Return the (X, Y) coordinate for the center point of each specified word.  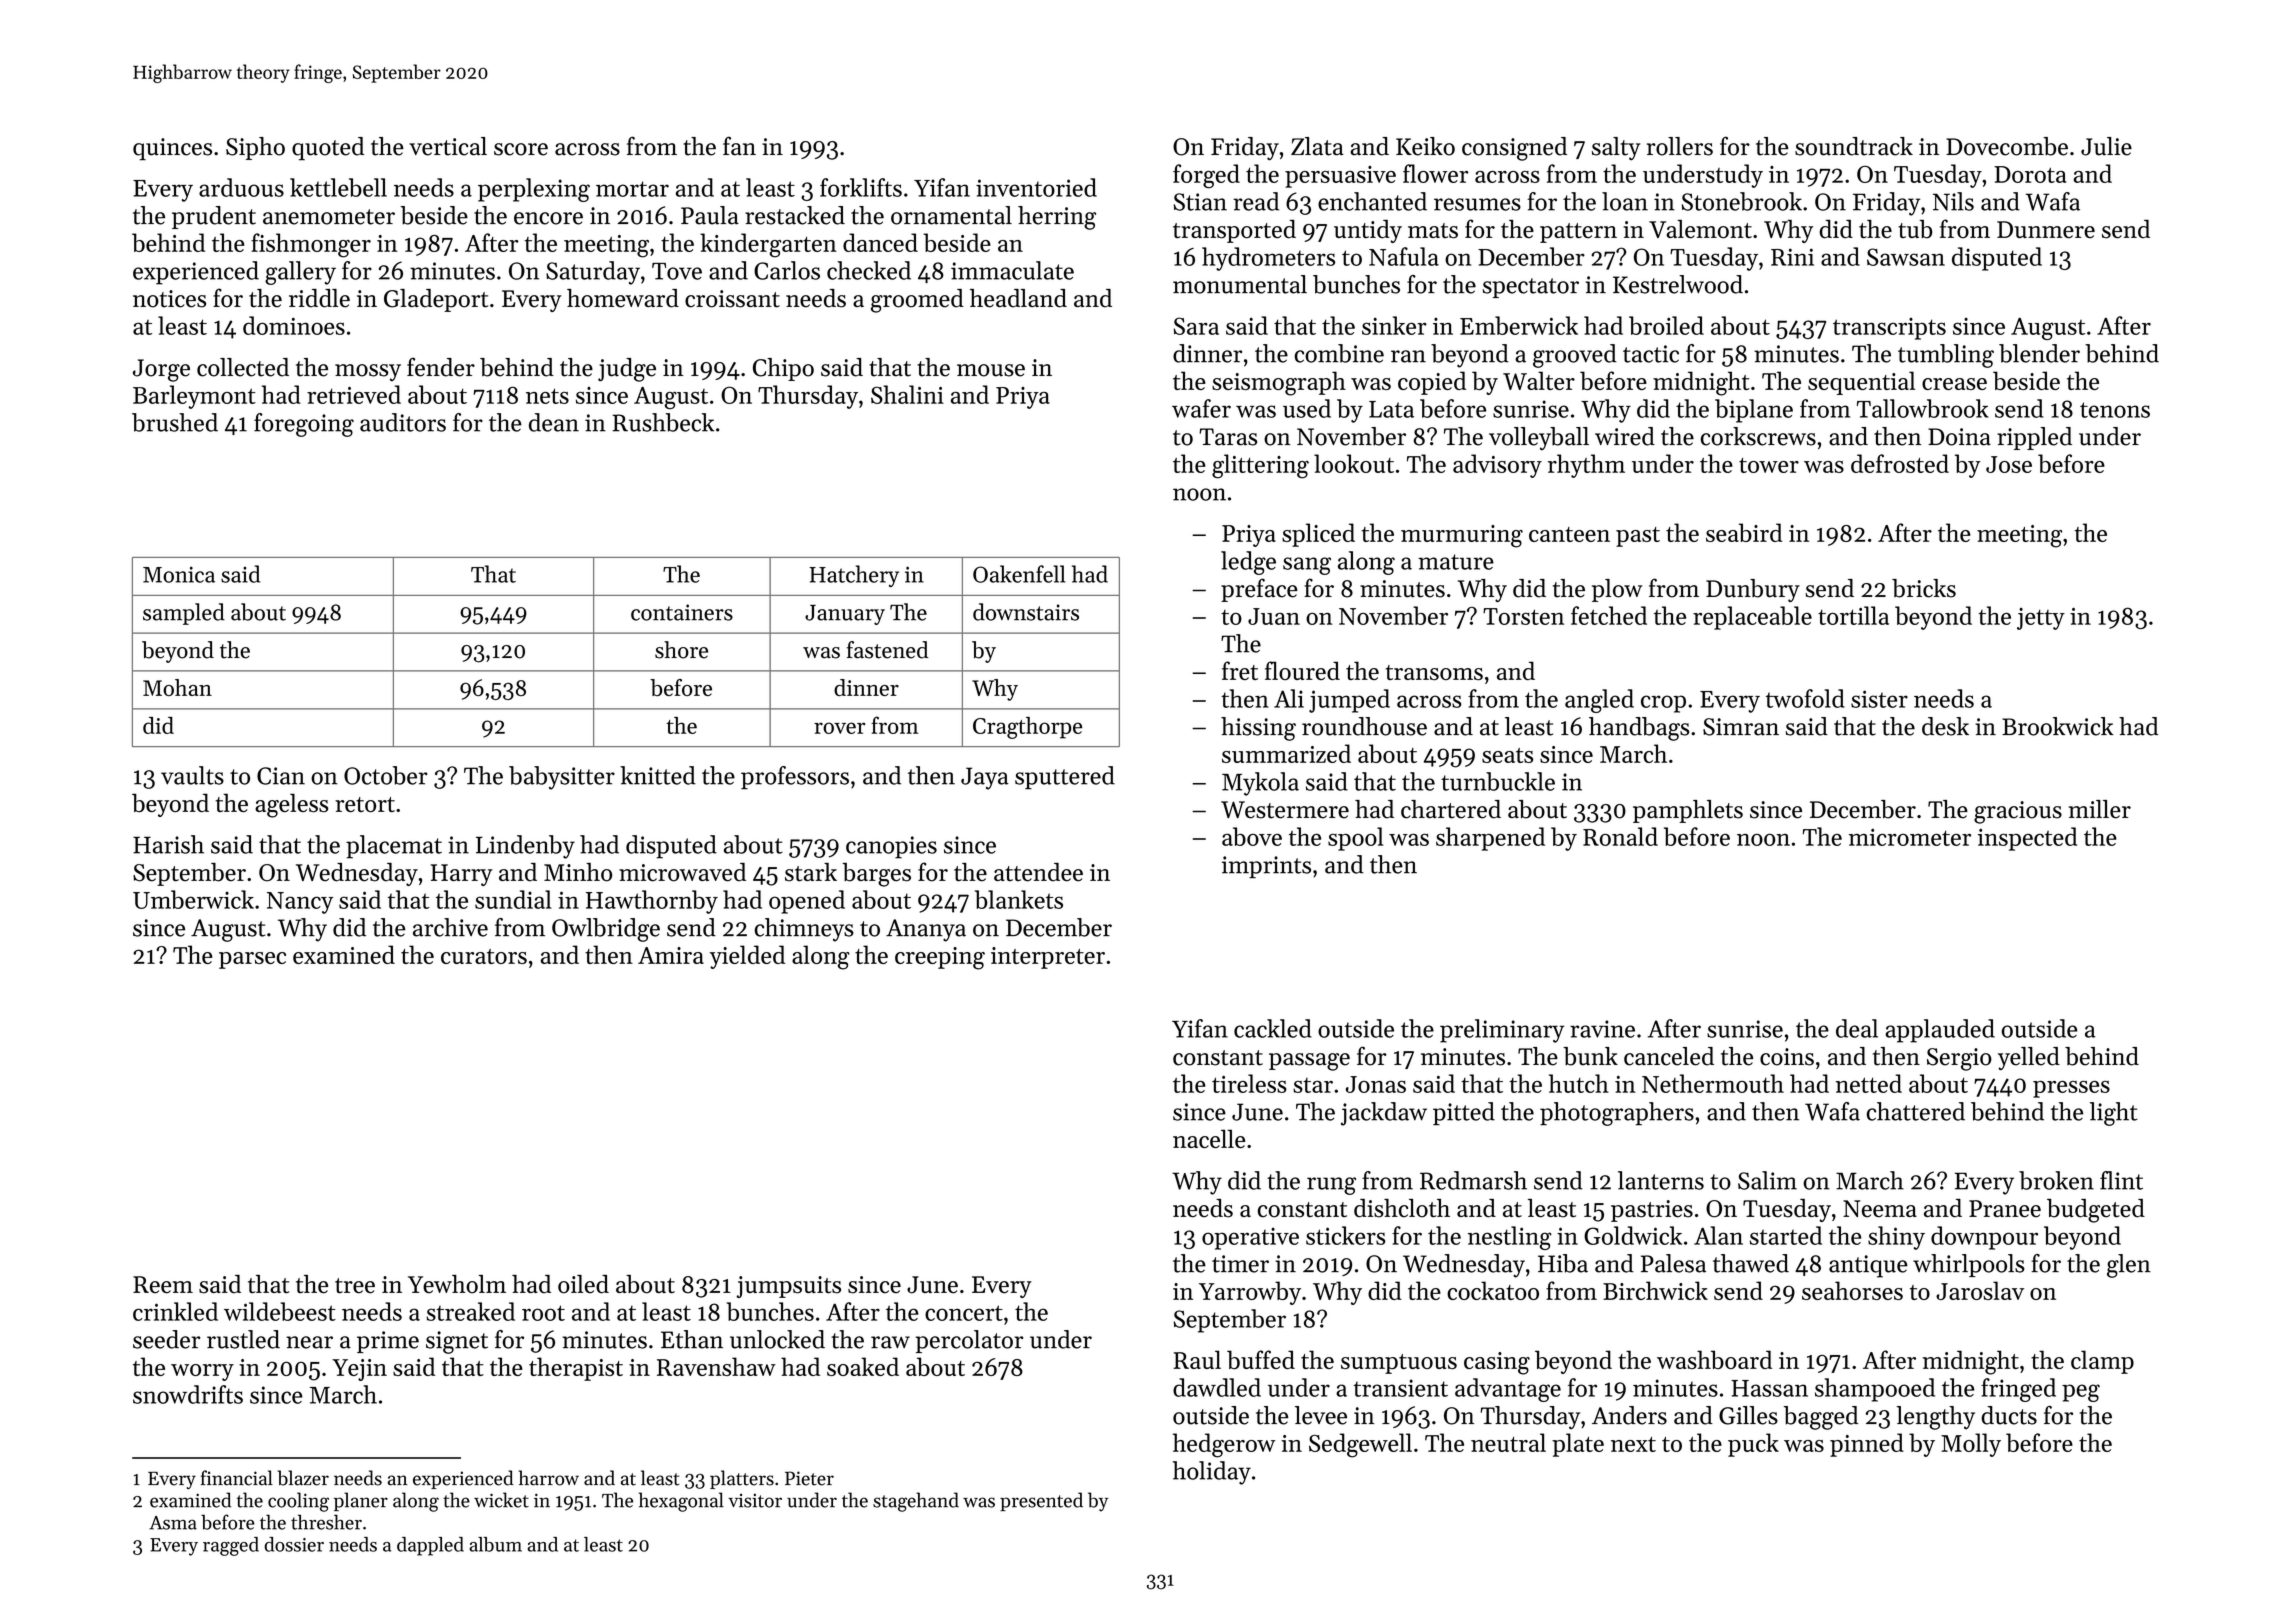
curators (484, 956)
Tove (677, 271)
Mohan (177, 687)
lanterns (1661, 1180)
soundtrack (1854, 146)
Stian (1200, 202)
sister (1879, 699)
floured (1302, 670)
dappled (430, 1546)
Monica (179, 574)
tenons (2115, 410)
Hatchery (854, 576)
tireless (1249, 1083)
